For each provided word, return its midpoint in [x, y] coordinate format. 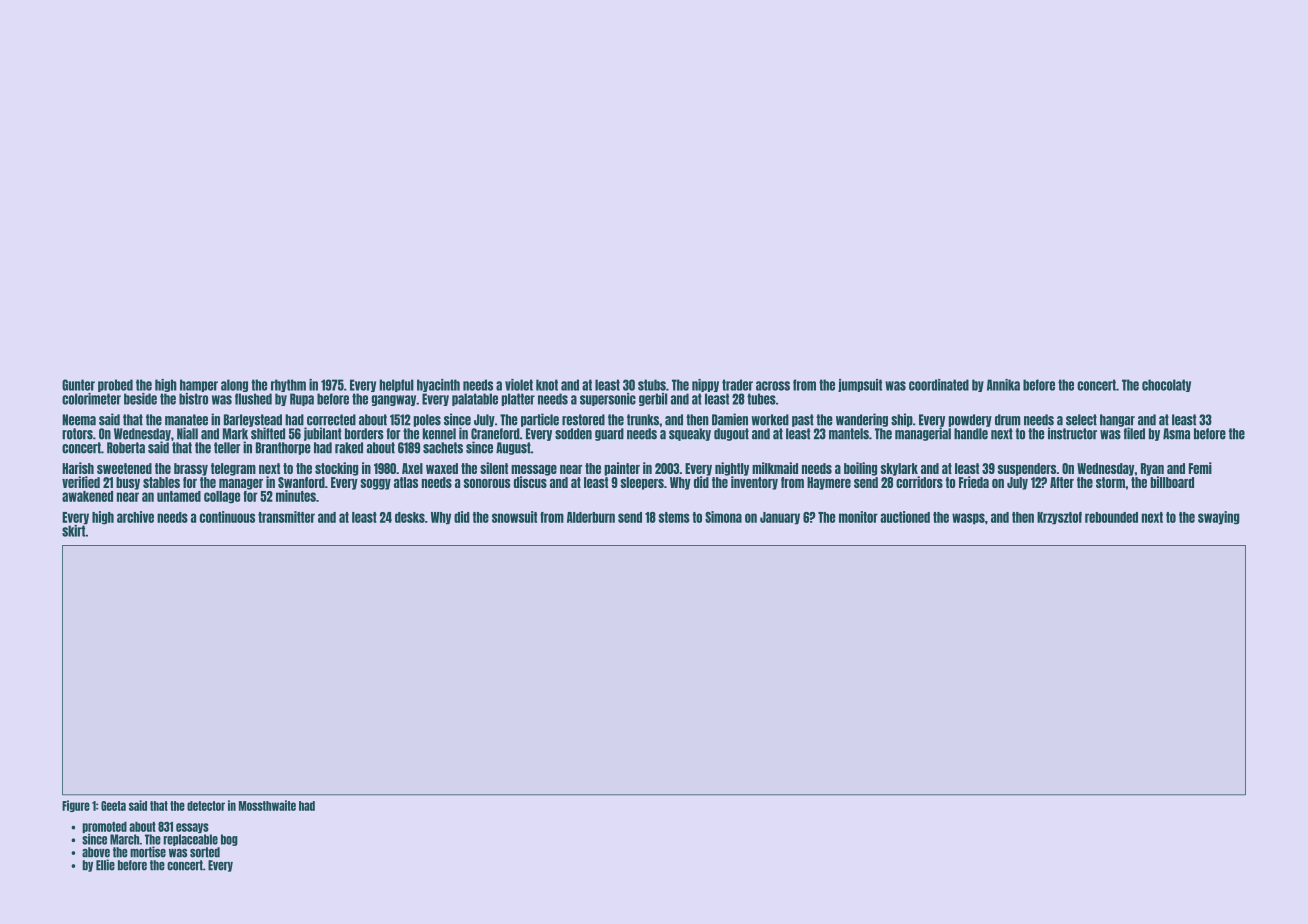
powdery [970, 420]
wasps [968, 519]
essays [192, 828]
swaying [1219, 518]
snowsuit [514, 517]
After [1062, 482]
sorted [205, 852]
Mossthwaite [267, 805]
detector [206, 806]
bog [229, 840]
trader [737, 385]
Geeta [113, 806]
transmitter [286, 517]
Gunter [78, 385]
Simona [723, 517]
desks [410, 517]
